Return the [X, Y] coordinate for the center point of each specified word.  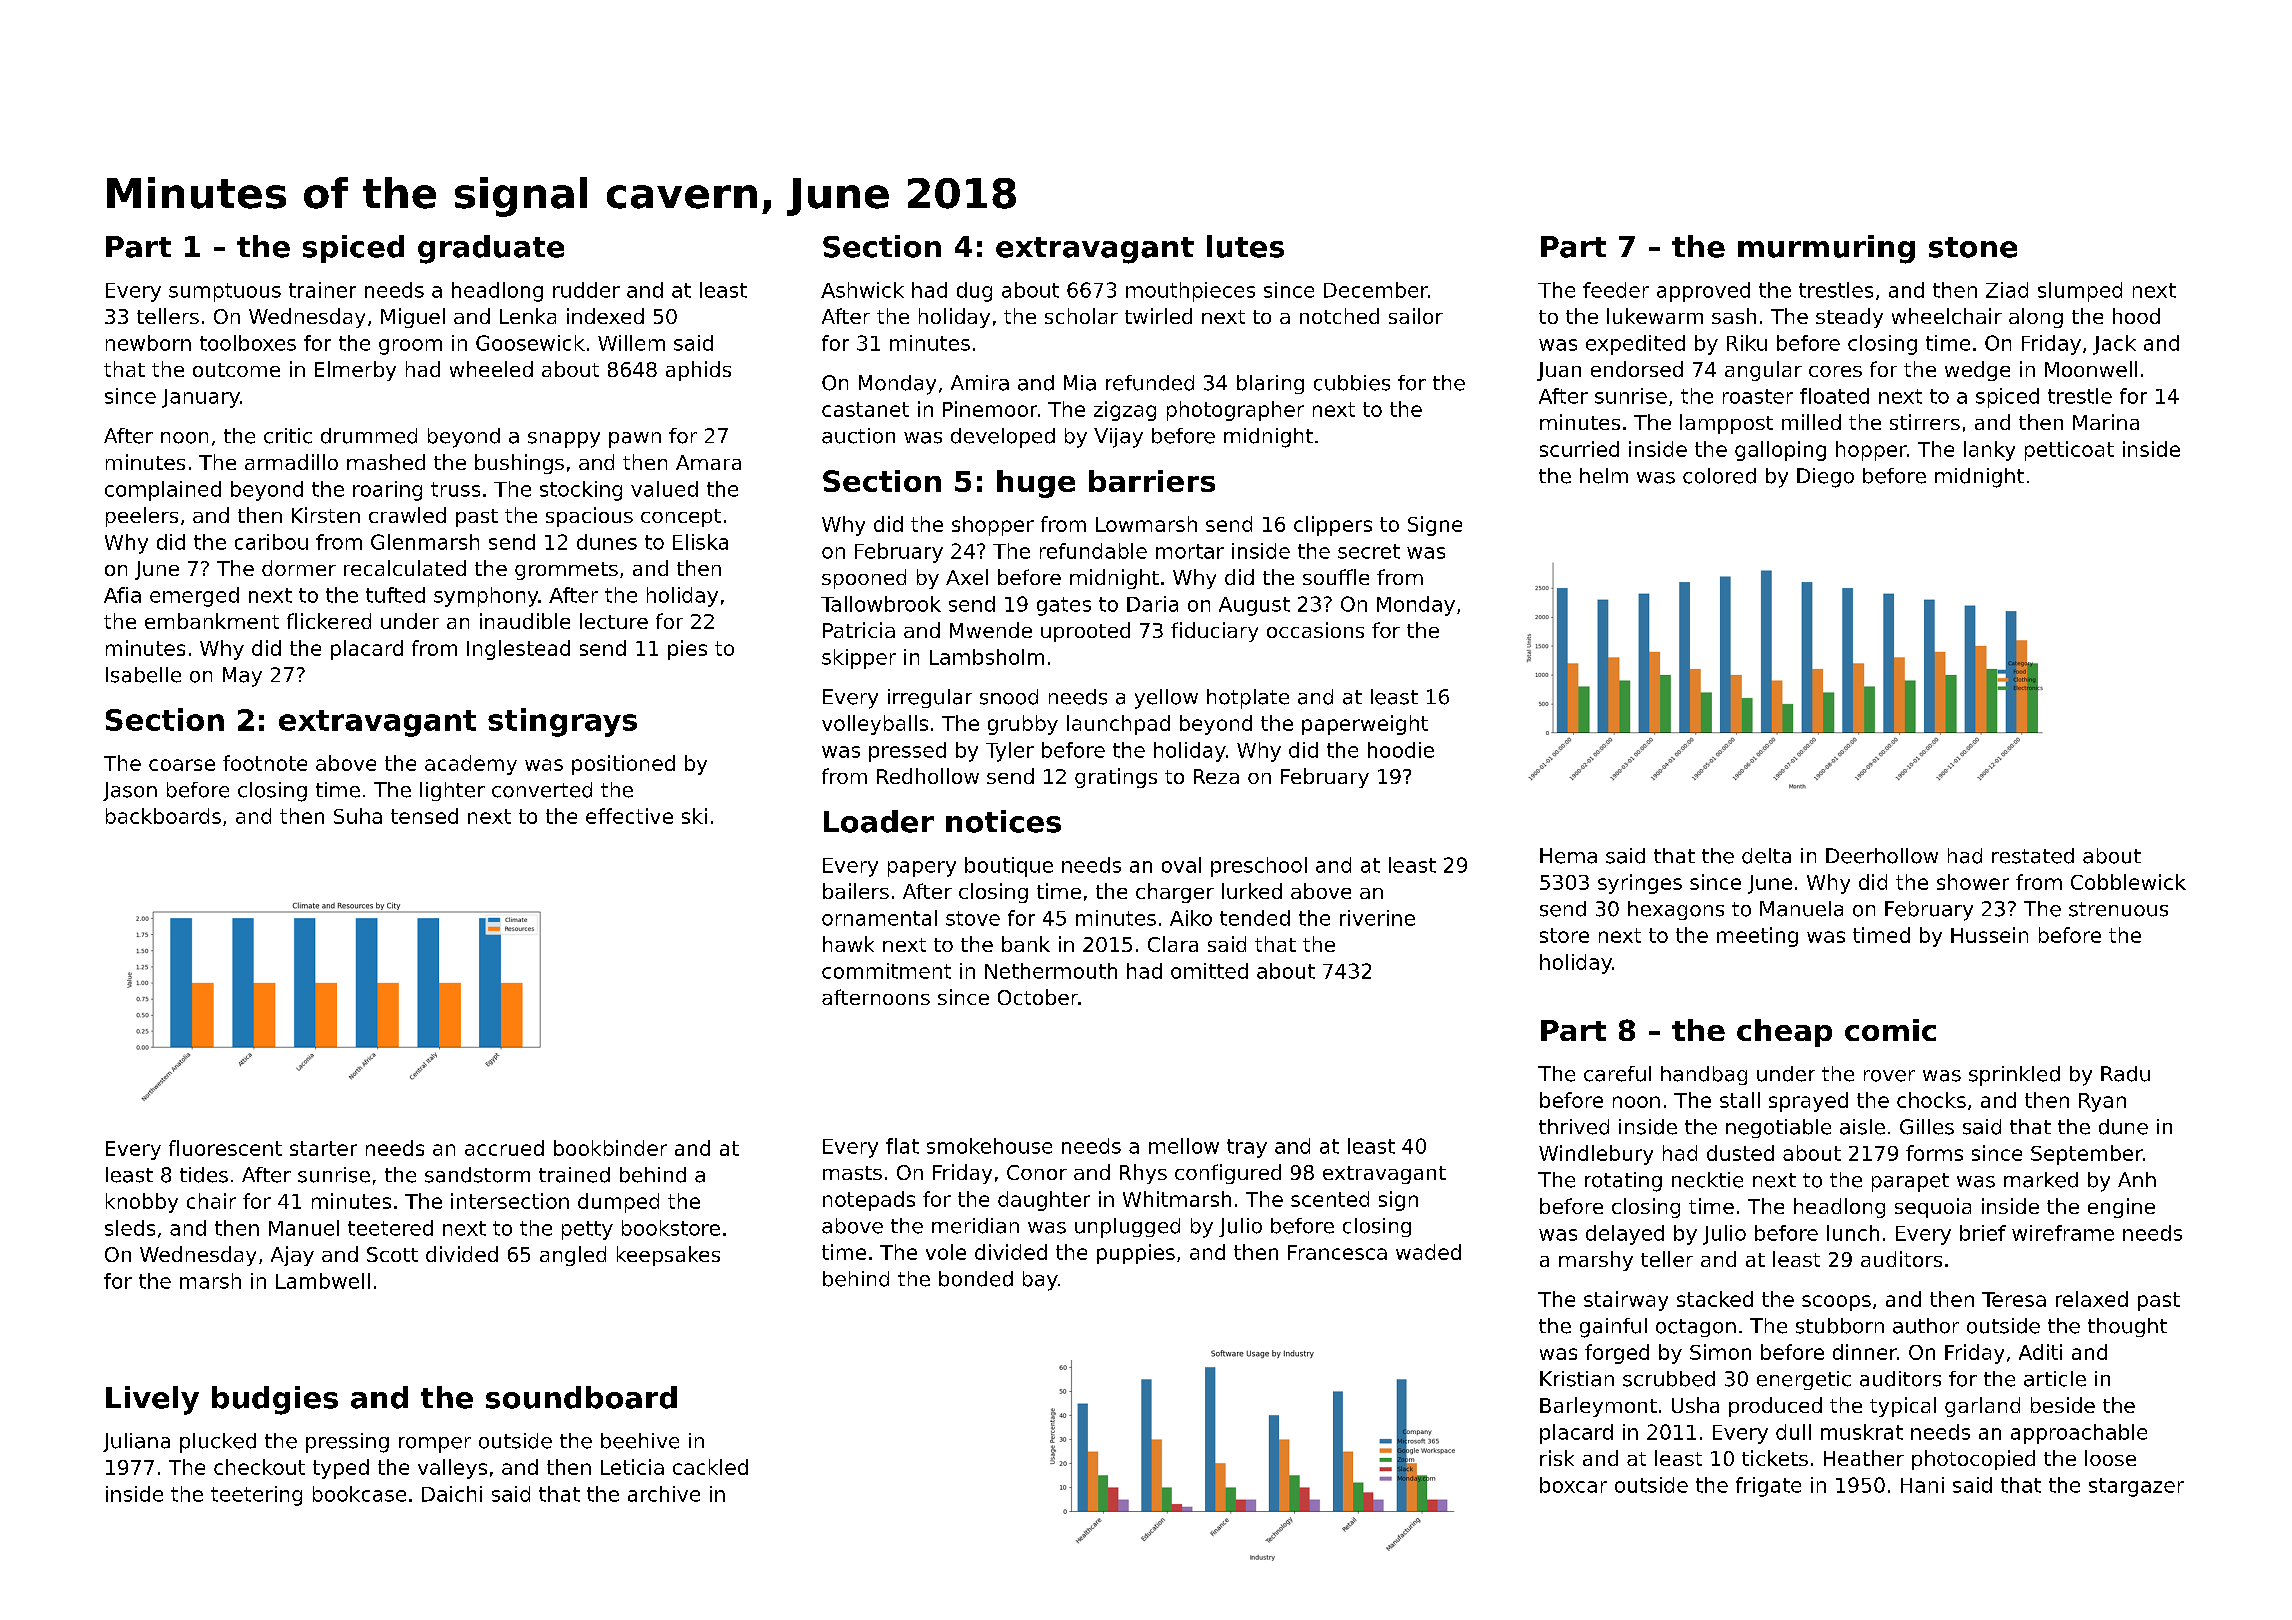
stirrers [1925, 422]
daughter [1044, 1201]
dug [974, 292]
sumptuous [225, 292]
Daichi [452, 1494]
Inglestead [518, 650]
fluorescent [225, 1148]
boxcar [1573, 1485]
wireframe [2063, 1233]
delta [1766, 856]
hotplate [1248, 699]
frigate [1768, 1487]
